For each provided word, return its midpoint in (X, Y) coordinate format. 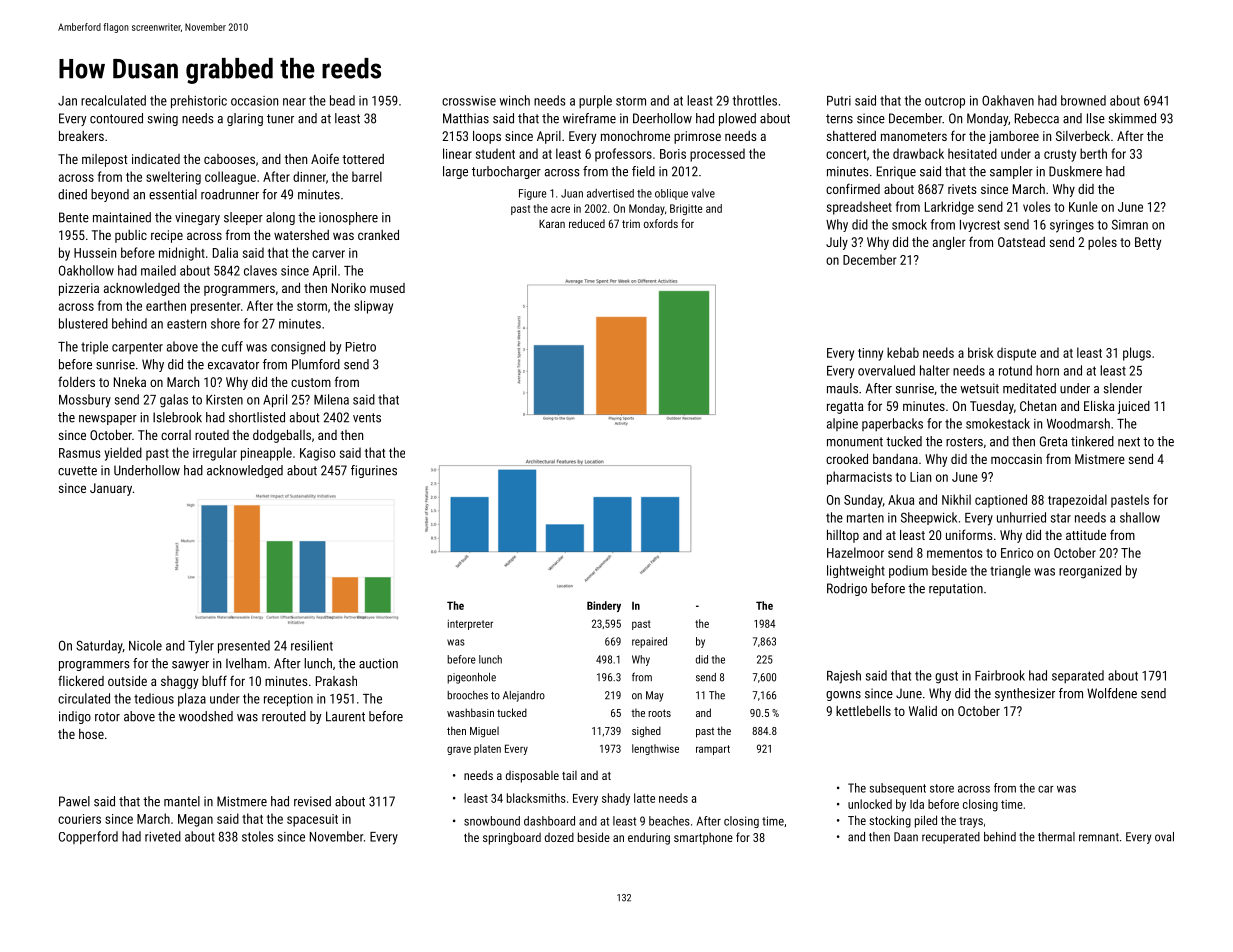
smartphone (703, 838)
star (1061, 518)
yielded (123, 454)
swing (163, 119)
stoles (258, 836)
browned (1083, 100)
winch (515, 100)
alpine (842, 424)
